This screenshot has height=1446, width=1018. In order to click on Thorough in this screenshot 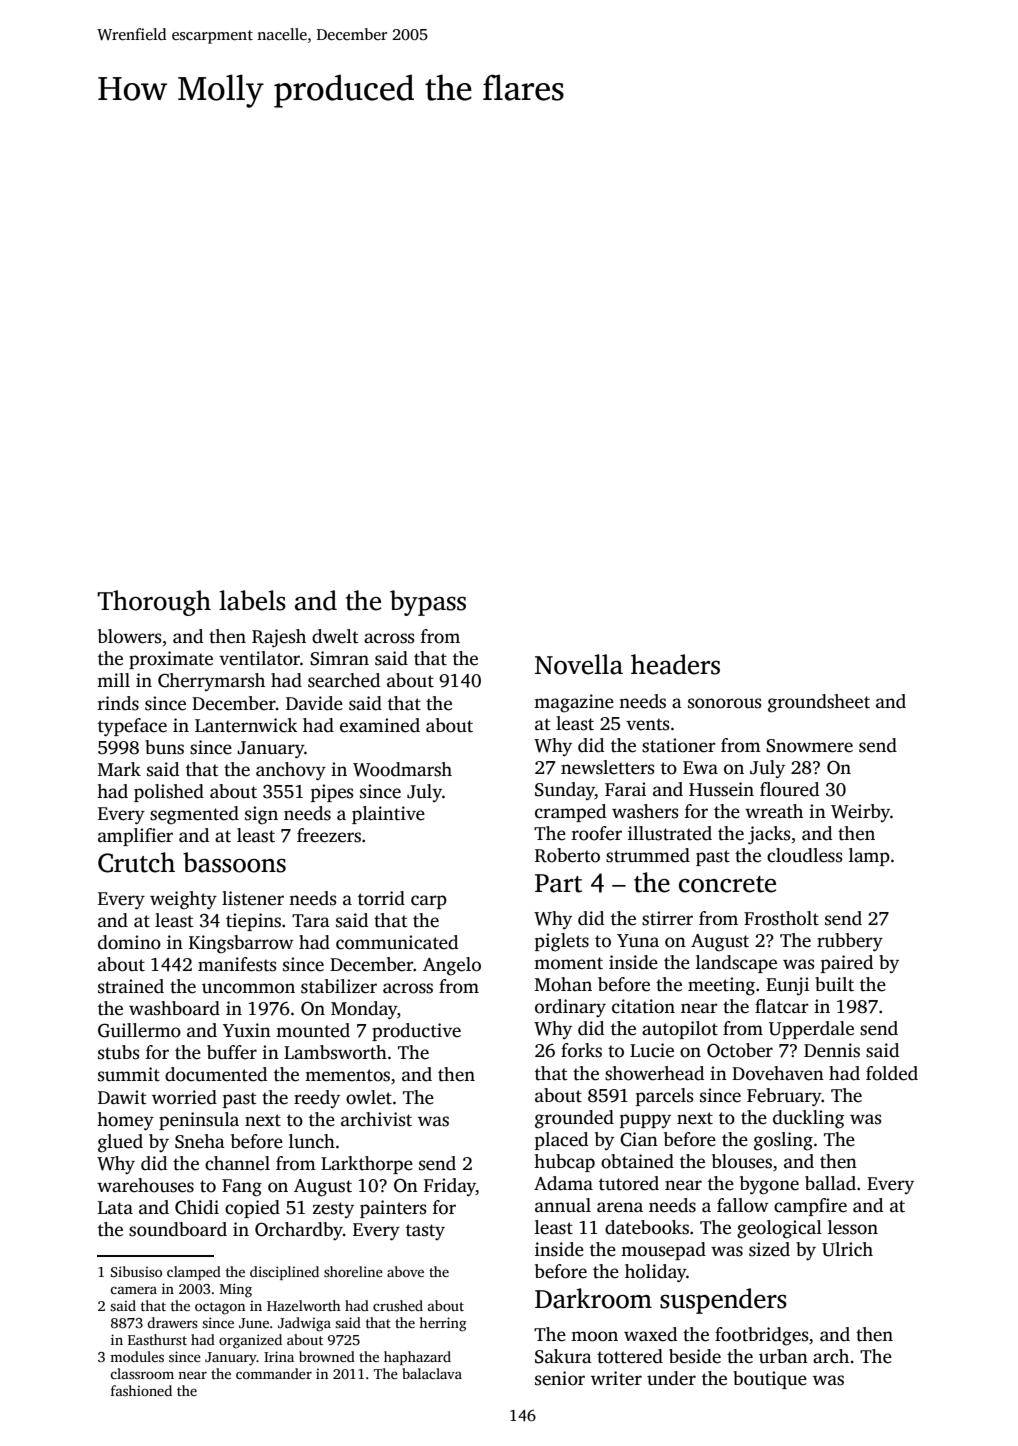, I will do `click(154, 603)`.
